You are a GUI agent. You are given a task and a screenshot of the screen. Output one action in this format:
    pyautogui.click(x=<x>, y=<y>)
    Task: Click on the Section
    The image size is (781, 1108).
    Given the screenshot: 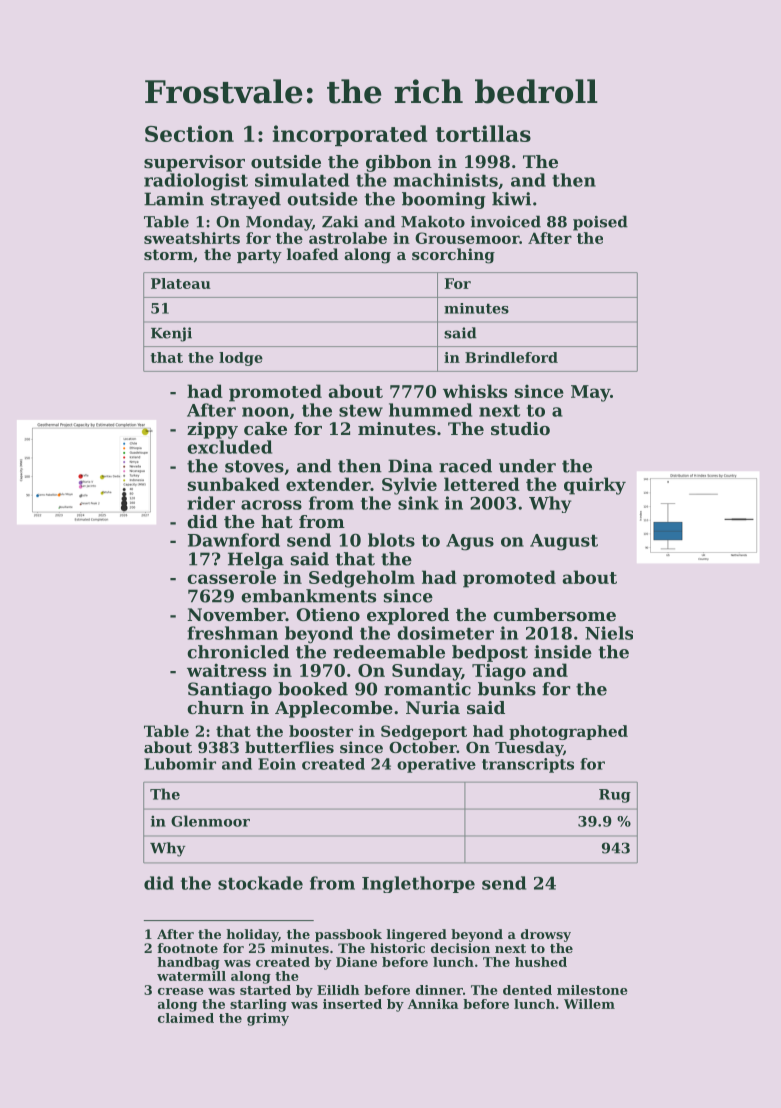 What is the action you would take?
    pyautogui.click(x=189, y=133)
